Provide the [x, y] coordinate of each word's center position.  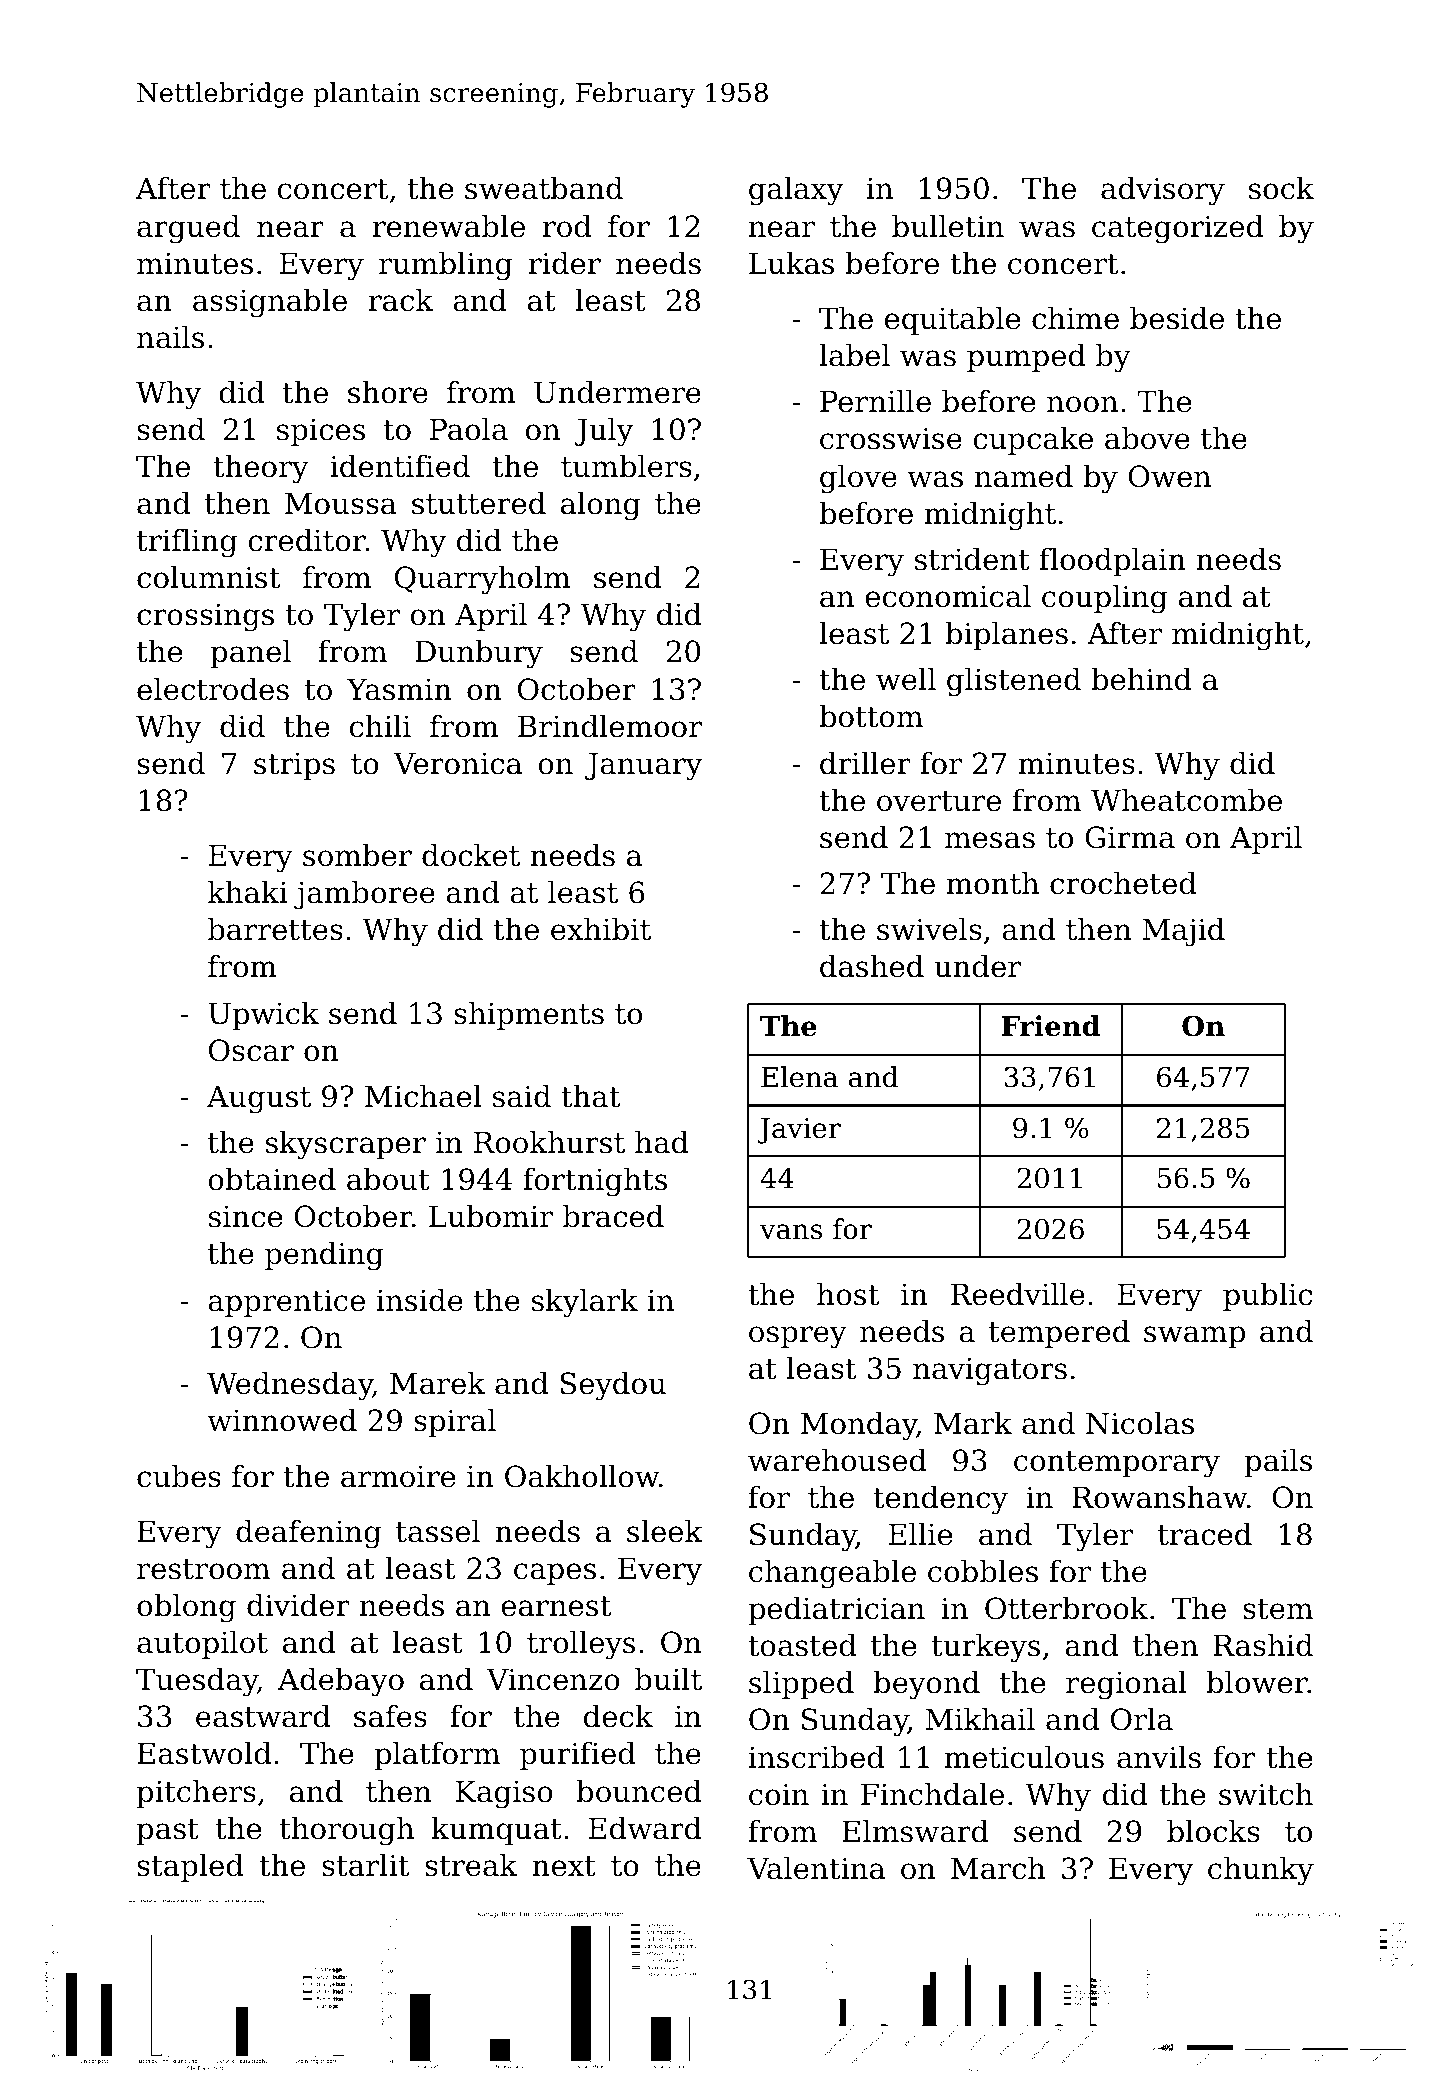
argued [188, 229]
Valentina [816, 1868]
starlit [365, 1865]
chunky [1261, 1871]
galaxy [796, 191]
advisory [1163, 191]
